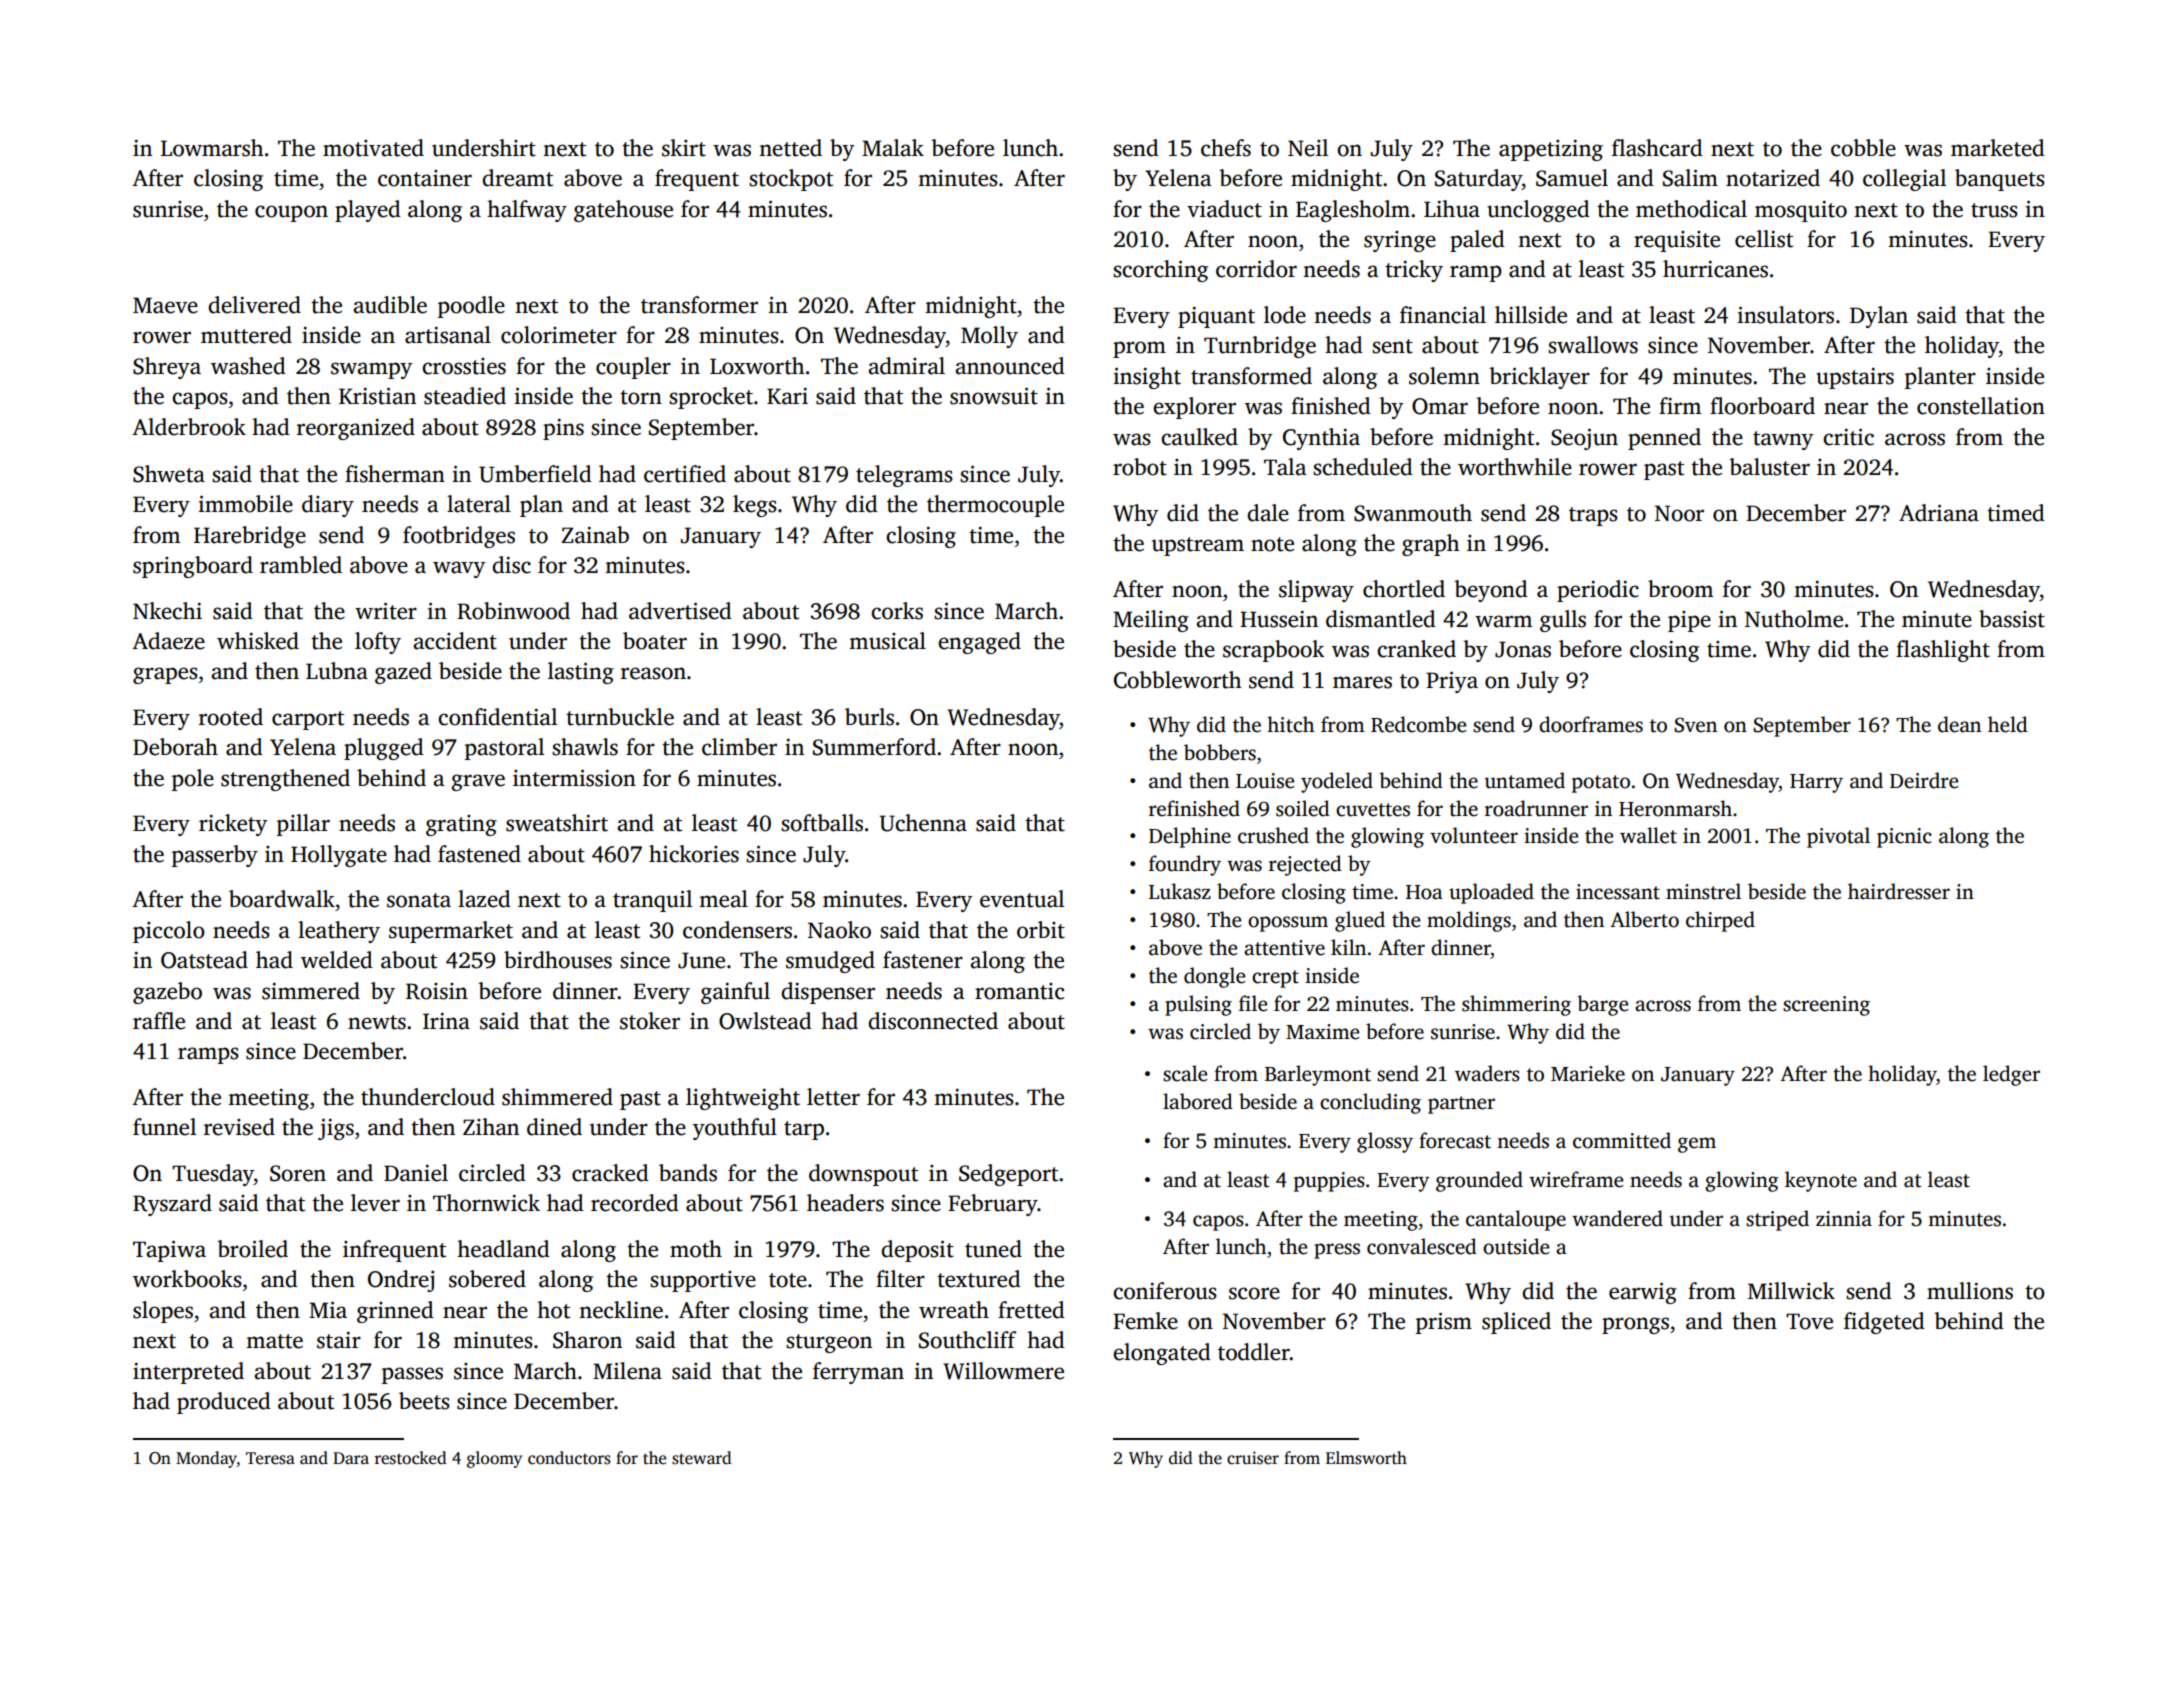  Describe the element at coordinates (791, 180) in the image. I see `stockpot` at that location.
